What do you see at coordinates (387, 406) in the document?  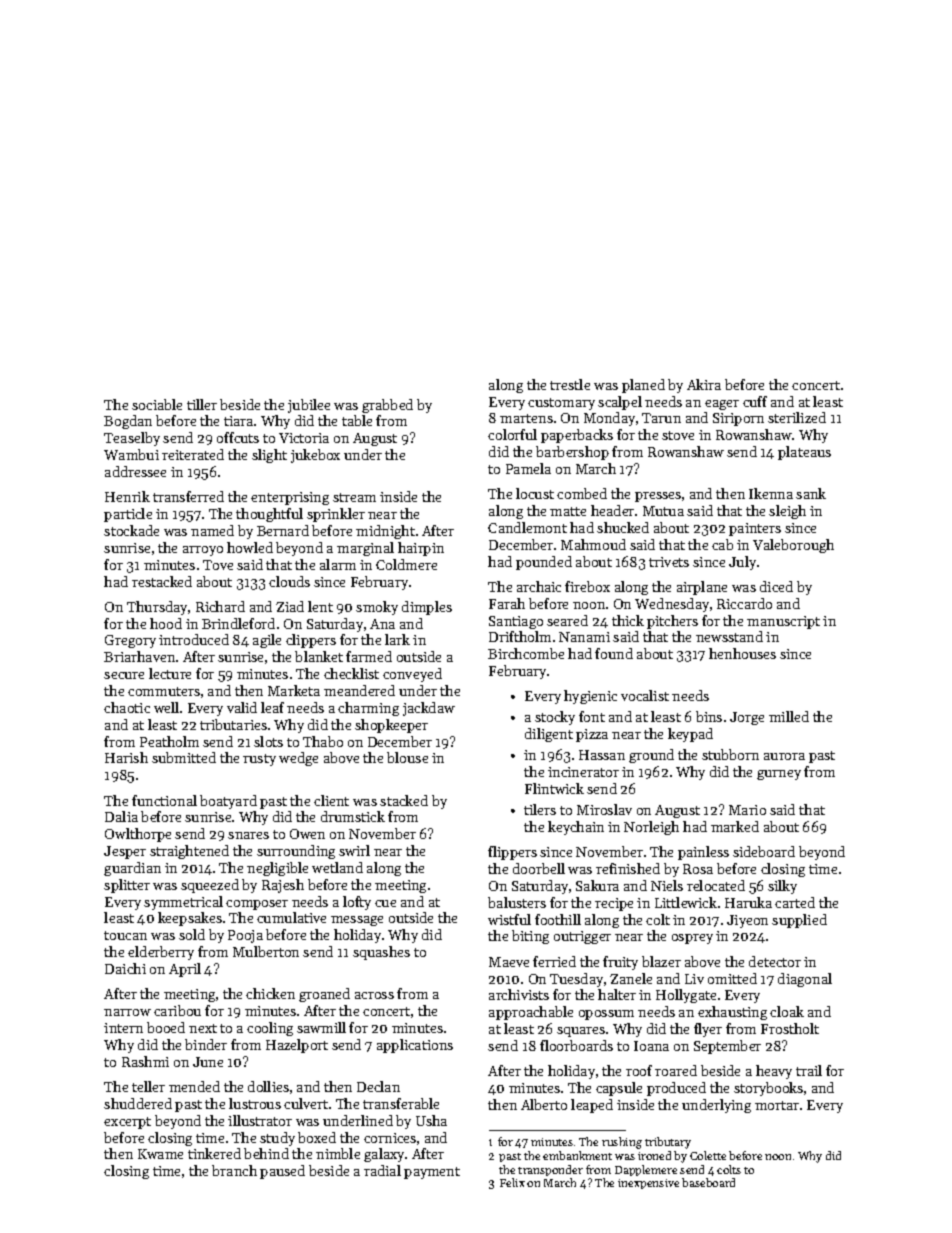 I see `grabbed` at bounding box center [387, 406].
